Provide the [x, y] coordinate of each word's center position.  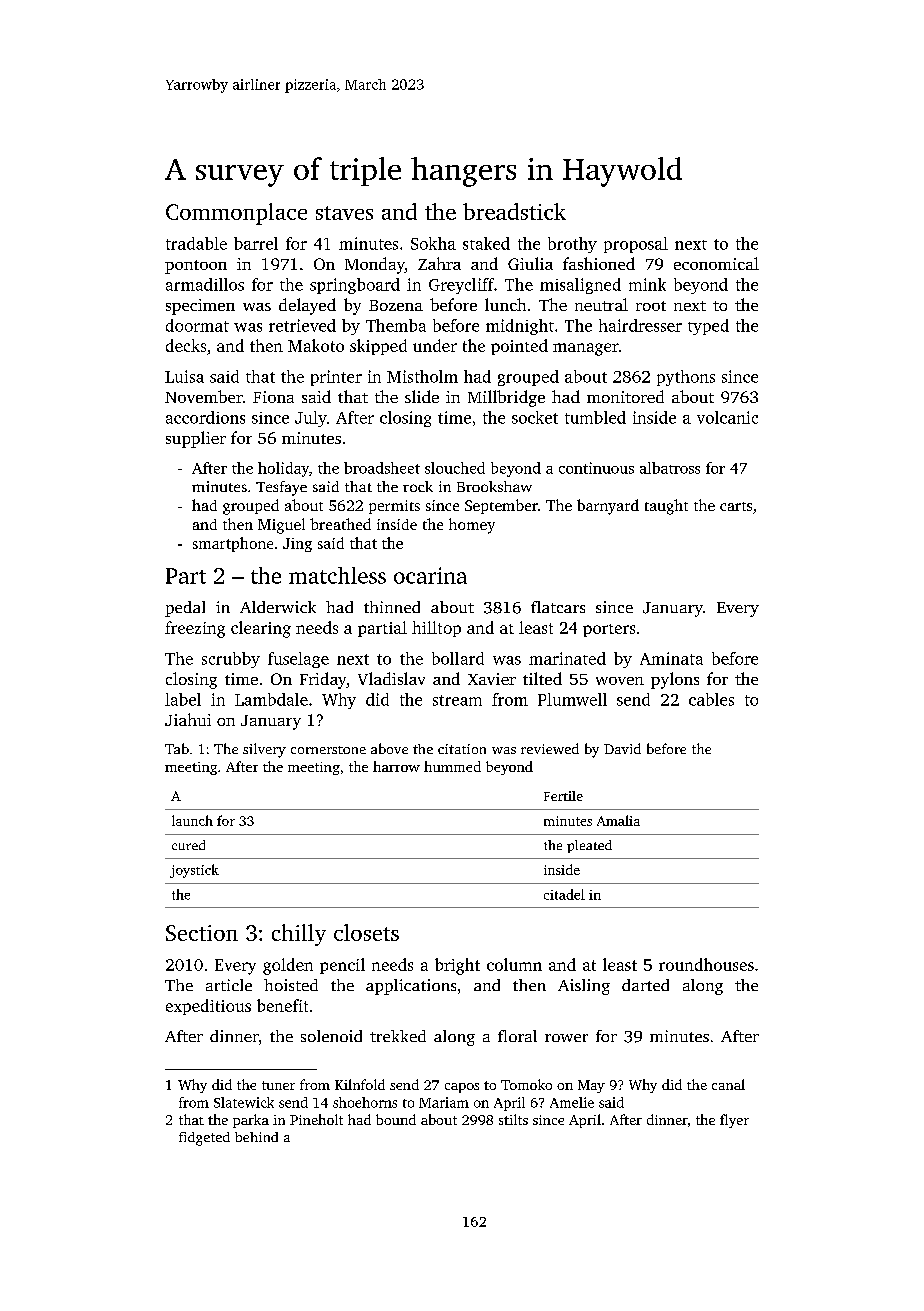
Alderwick [278, 607]
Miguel [281, 526]
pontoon [196, 267]
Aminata [671, 658]
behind [256, 1137]
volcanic [727, 417]
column [514, 964]
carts [736, 506]
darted [645, 985]
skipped [378, 347]
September [501, 506]
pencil [342, 966]
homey [472, 526]
